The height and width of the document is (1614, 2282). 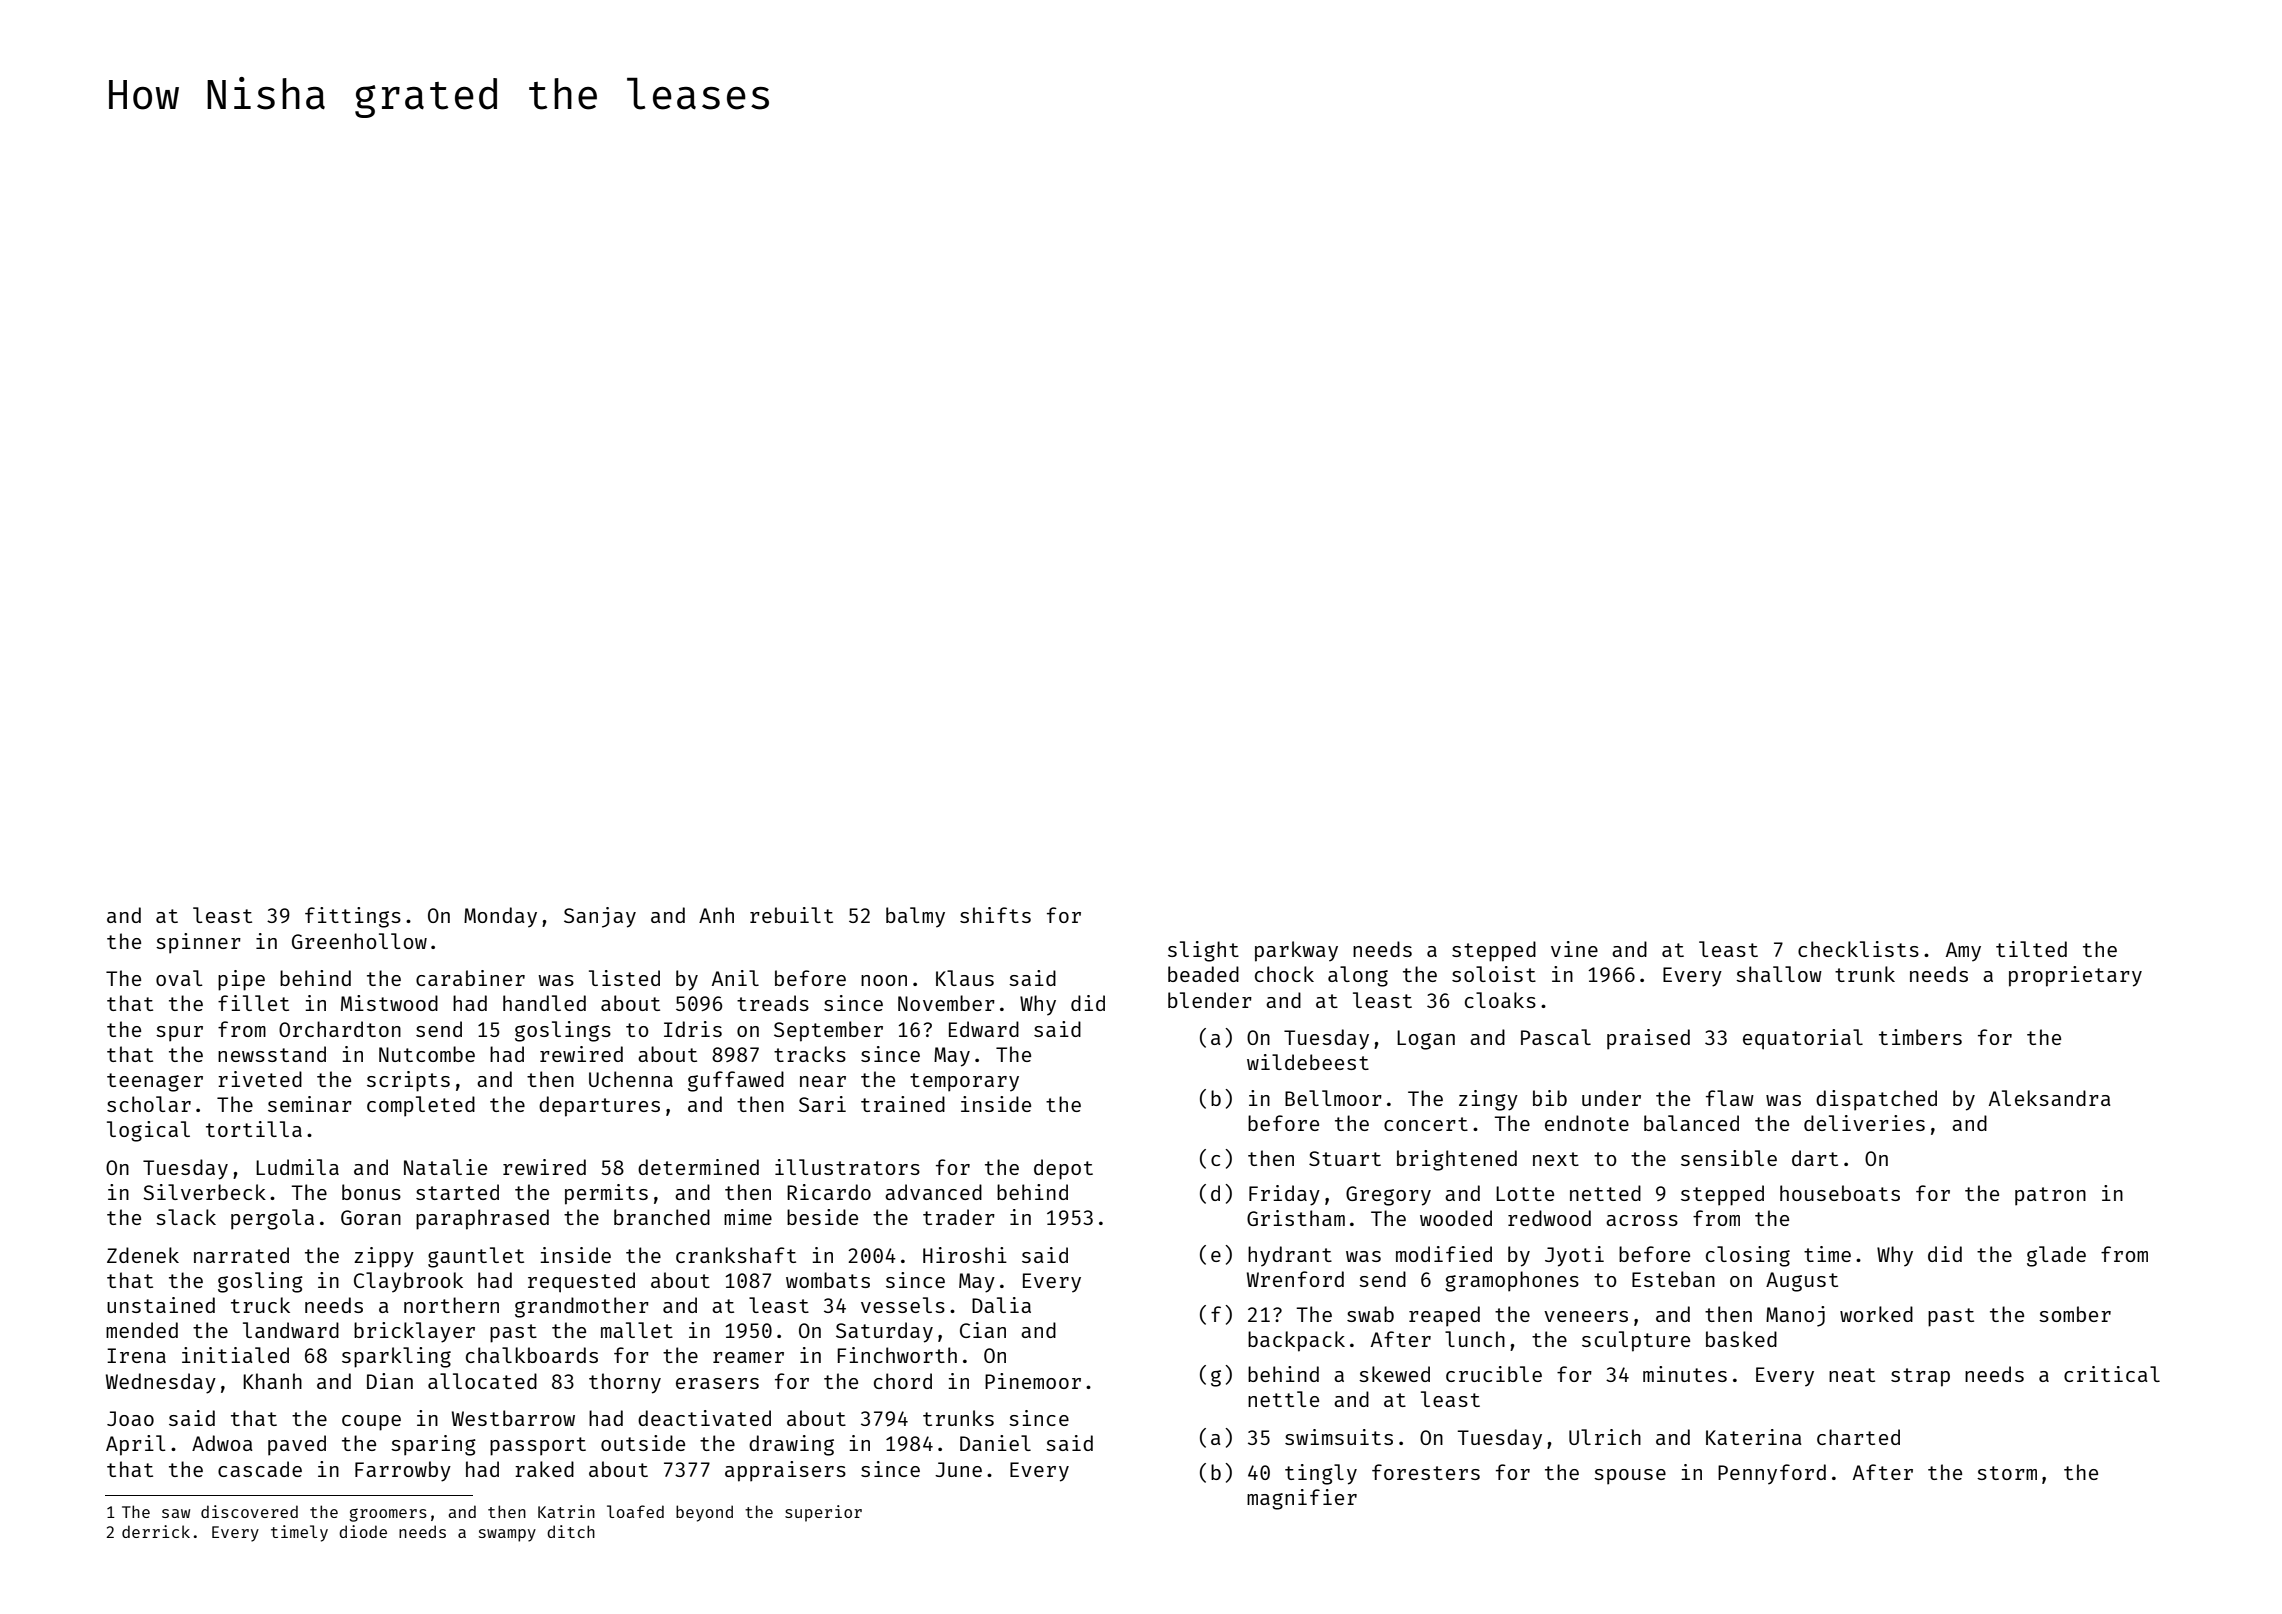 I want to click on Natalie, so click(x=445, y=1167).
